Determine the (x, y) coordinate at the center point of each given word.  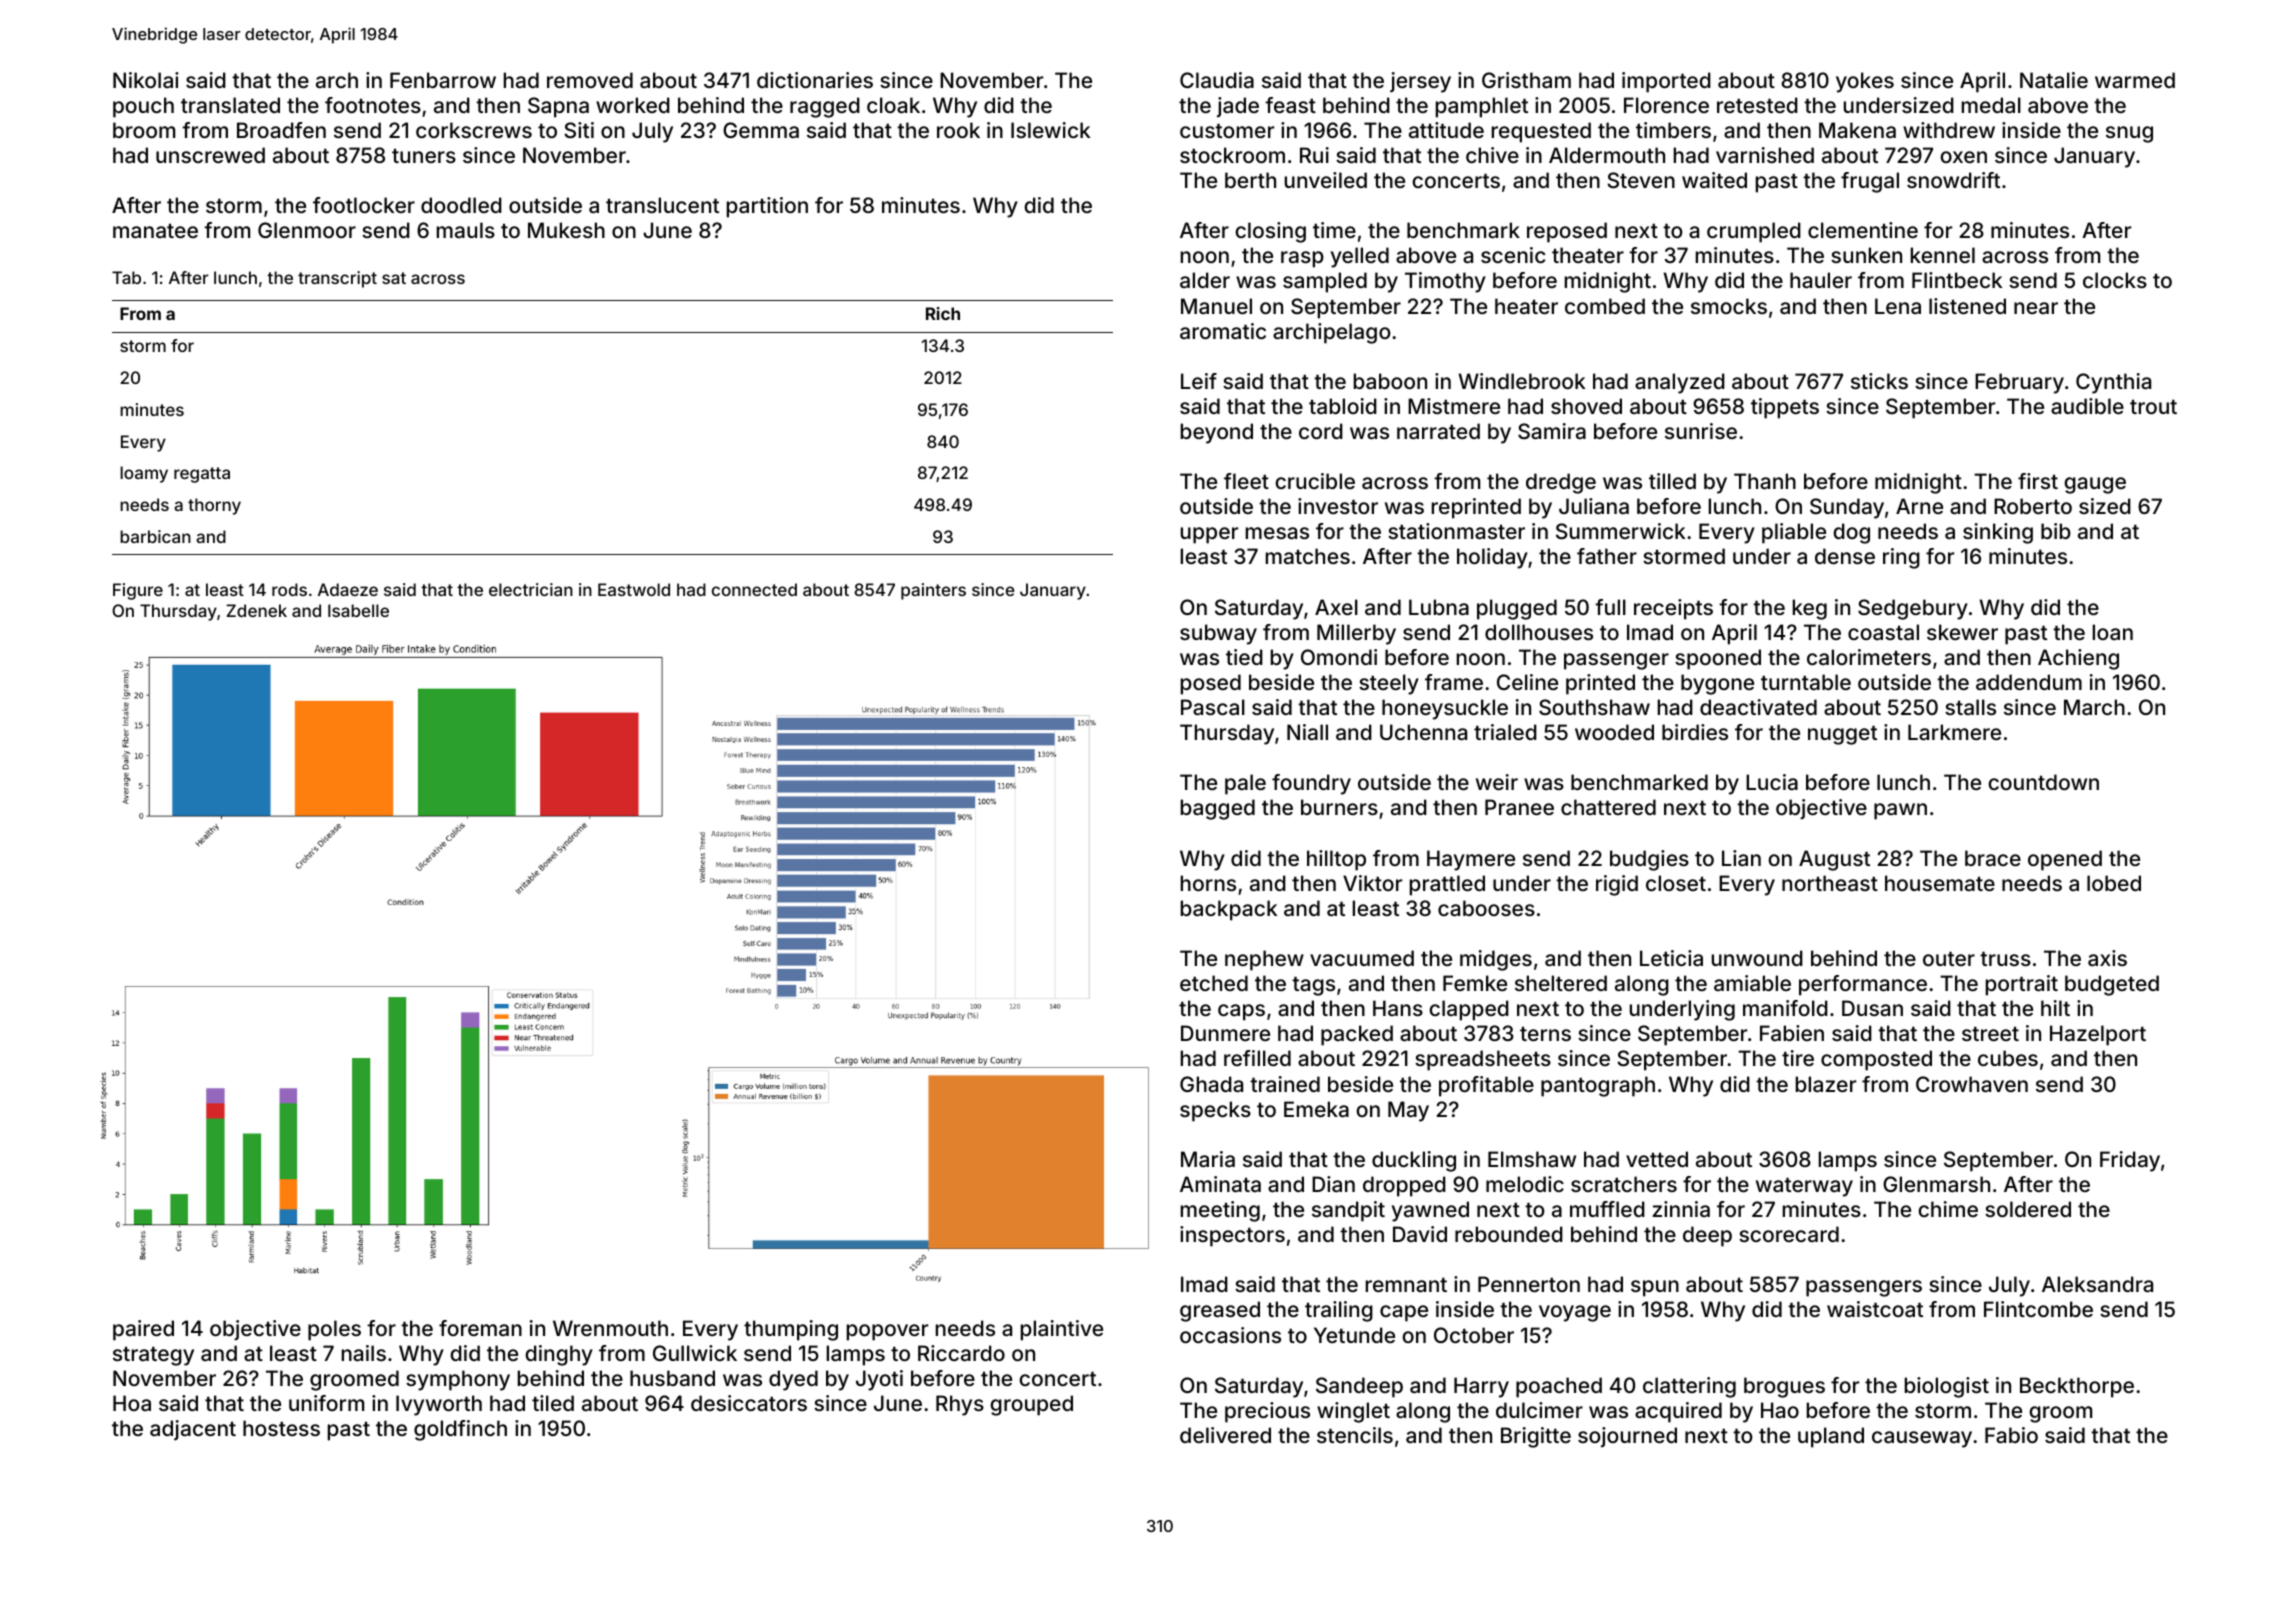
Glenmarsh (1936, 1184)
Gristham (1526, 80)
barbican (155, 536)
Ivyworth (439, 1405)
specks (1215, 1111)
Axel (1336, 607)
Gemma (761, 130)
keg (1810, 609)
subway (1218, 634)
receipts (1673, 609)
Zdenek (256, 610)
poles (334, 1330)
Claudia (1217, 80)
